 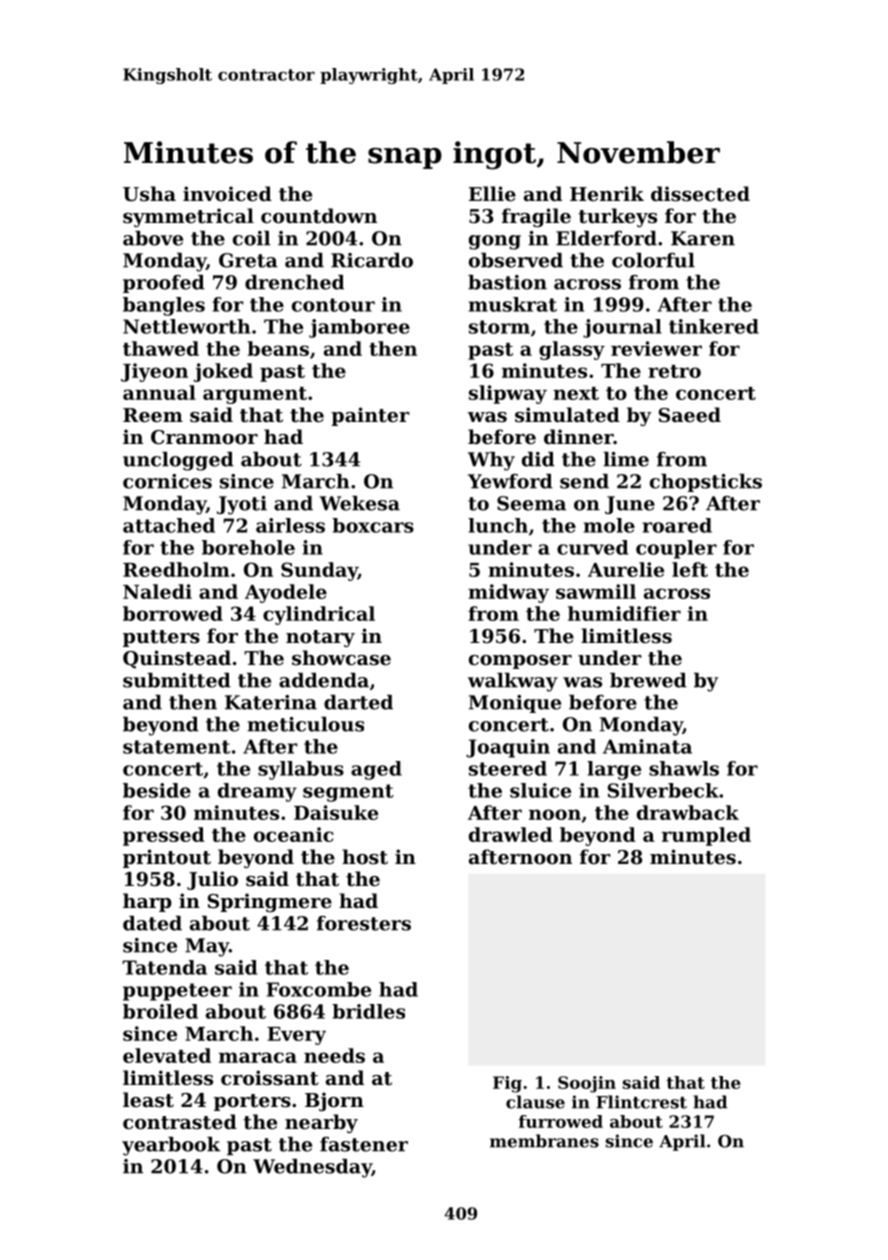 What do you see at coordinates (492, 193) in the image?
I see `Ellie` at bounding box center [492, 193].
